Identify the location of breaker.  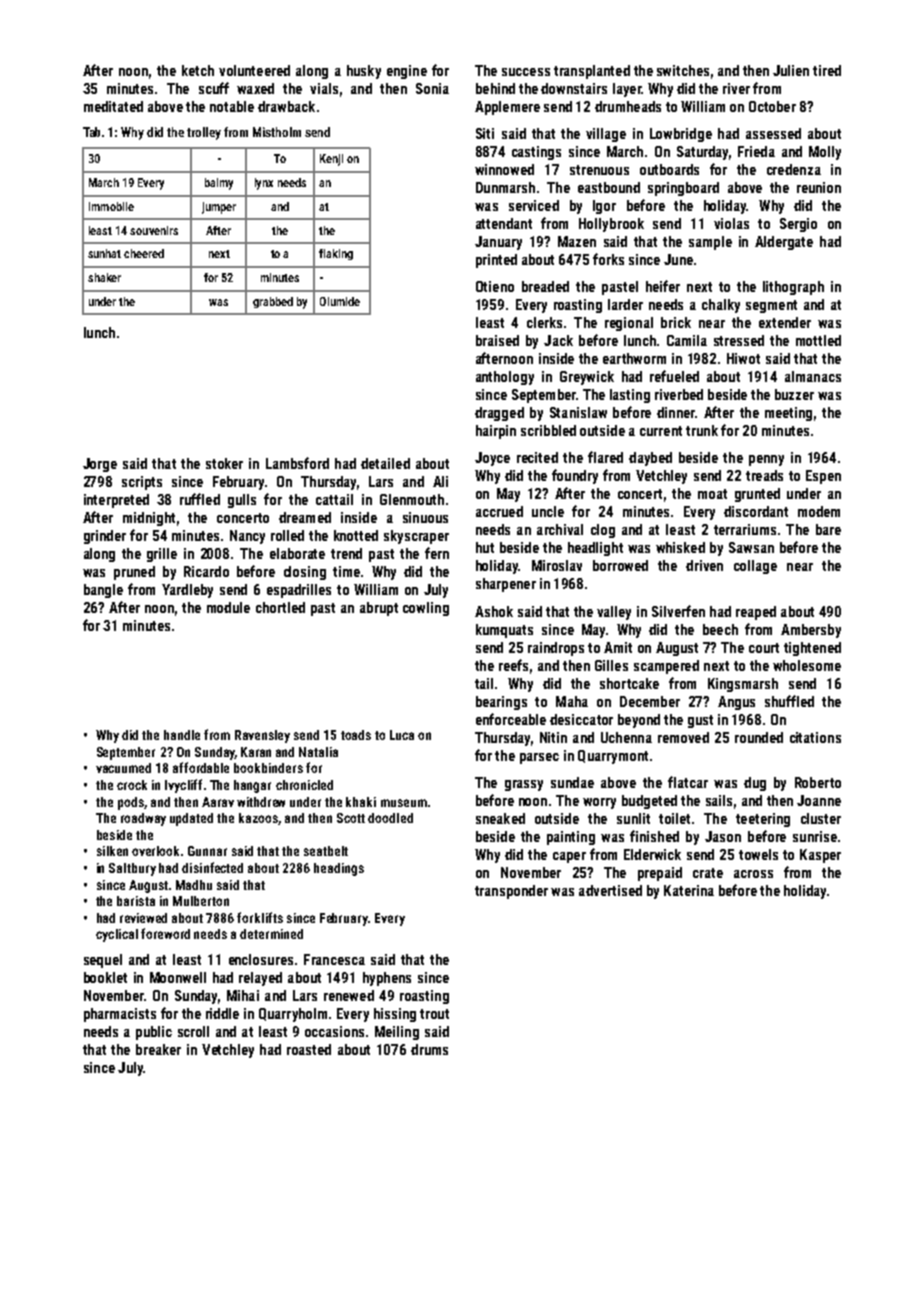
(158, 1049).
